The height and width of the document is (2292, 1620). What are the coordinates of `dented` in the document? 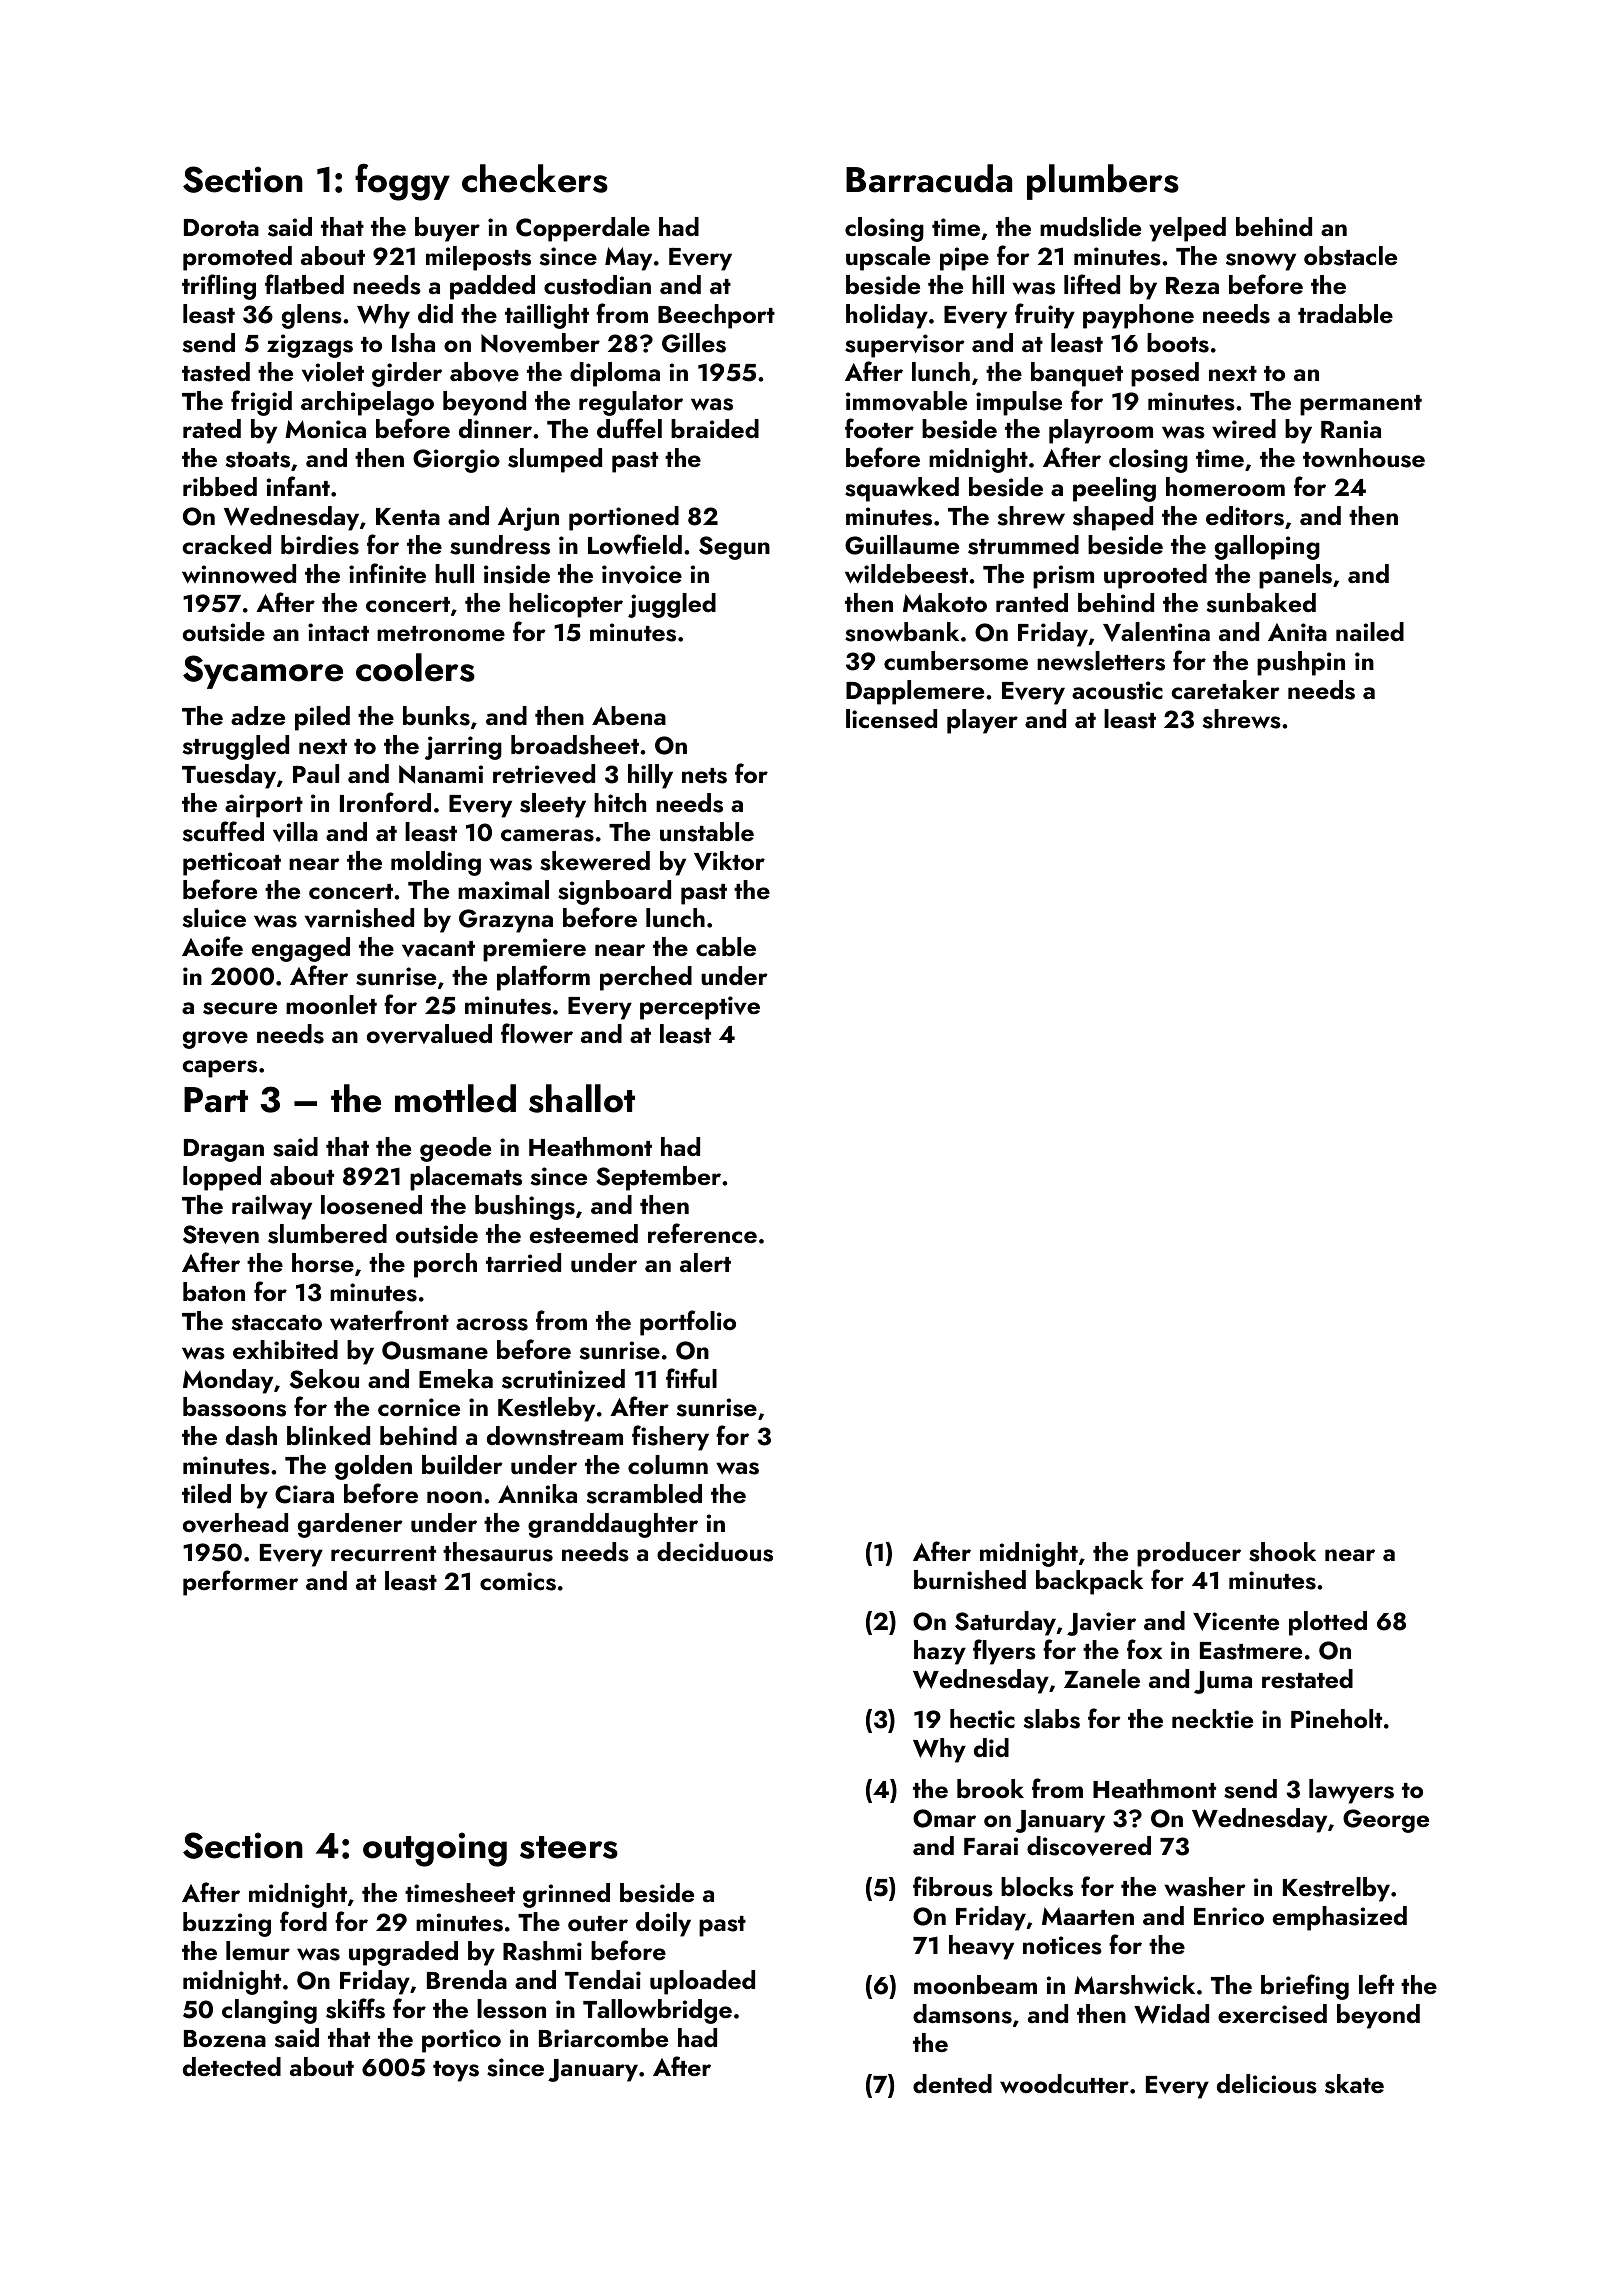 It's located at (952, 2083).
